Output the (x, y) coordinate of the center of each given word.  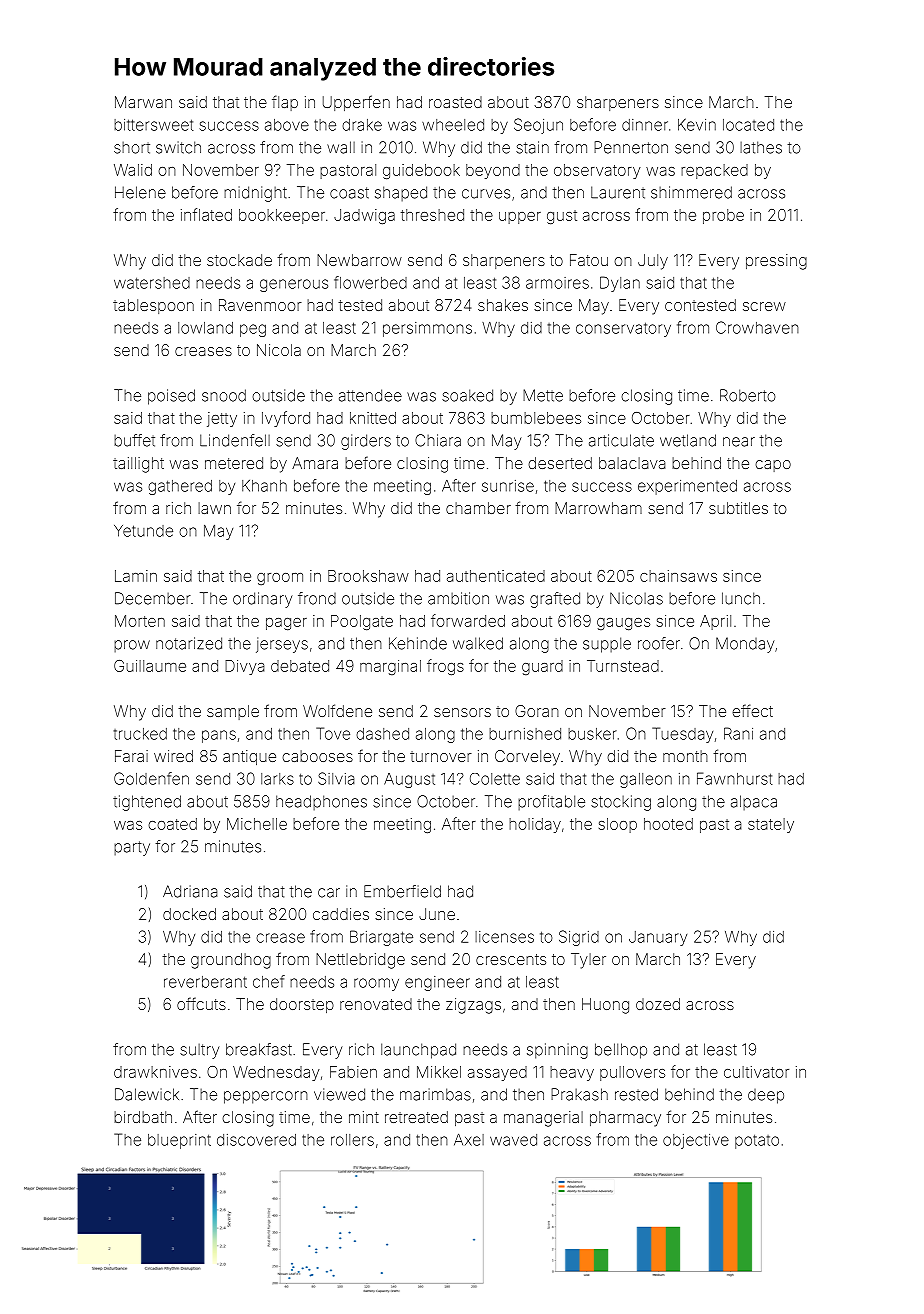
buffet (134, 440)
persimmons (427, 329)
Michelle (257, 824)
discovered (256, 1140)
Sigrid (579, 938)
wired (173, 756)
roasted (455, 102)
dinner (645, 125)
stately (771, 825)
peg (253, 330)
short (132, 148)
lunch (741, 598)
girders (366, 442)
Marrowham (598, 508)
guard (542, 667)
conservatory (623, 329)
